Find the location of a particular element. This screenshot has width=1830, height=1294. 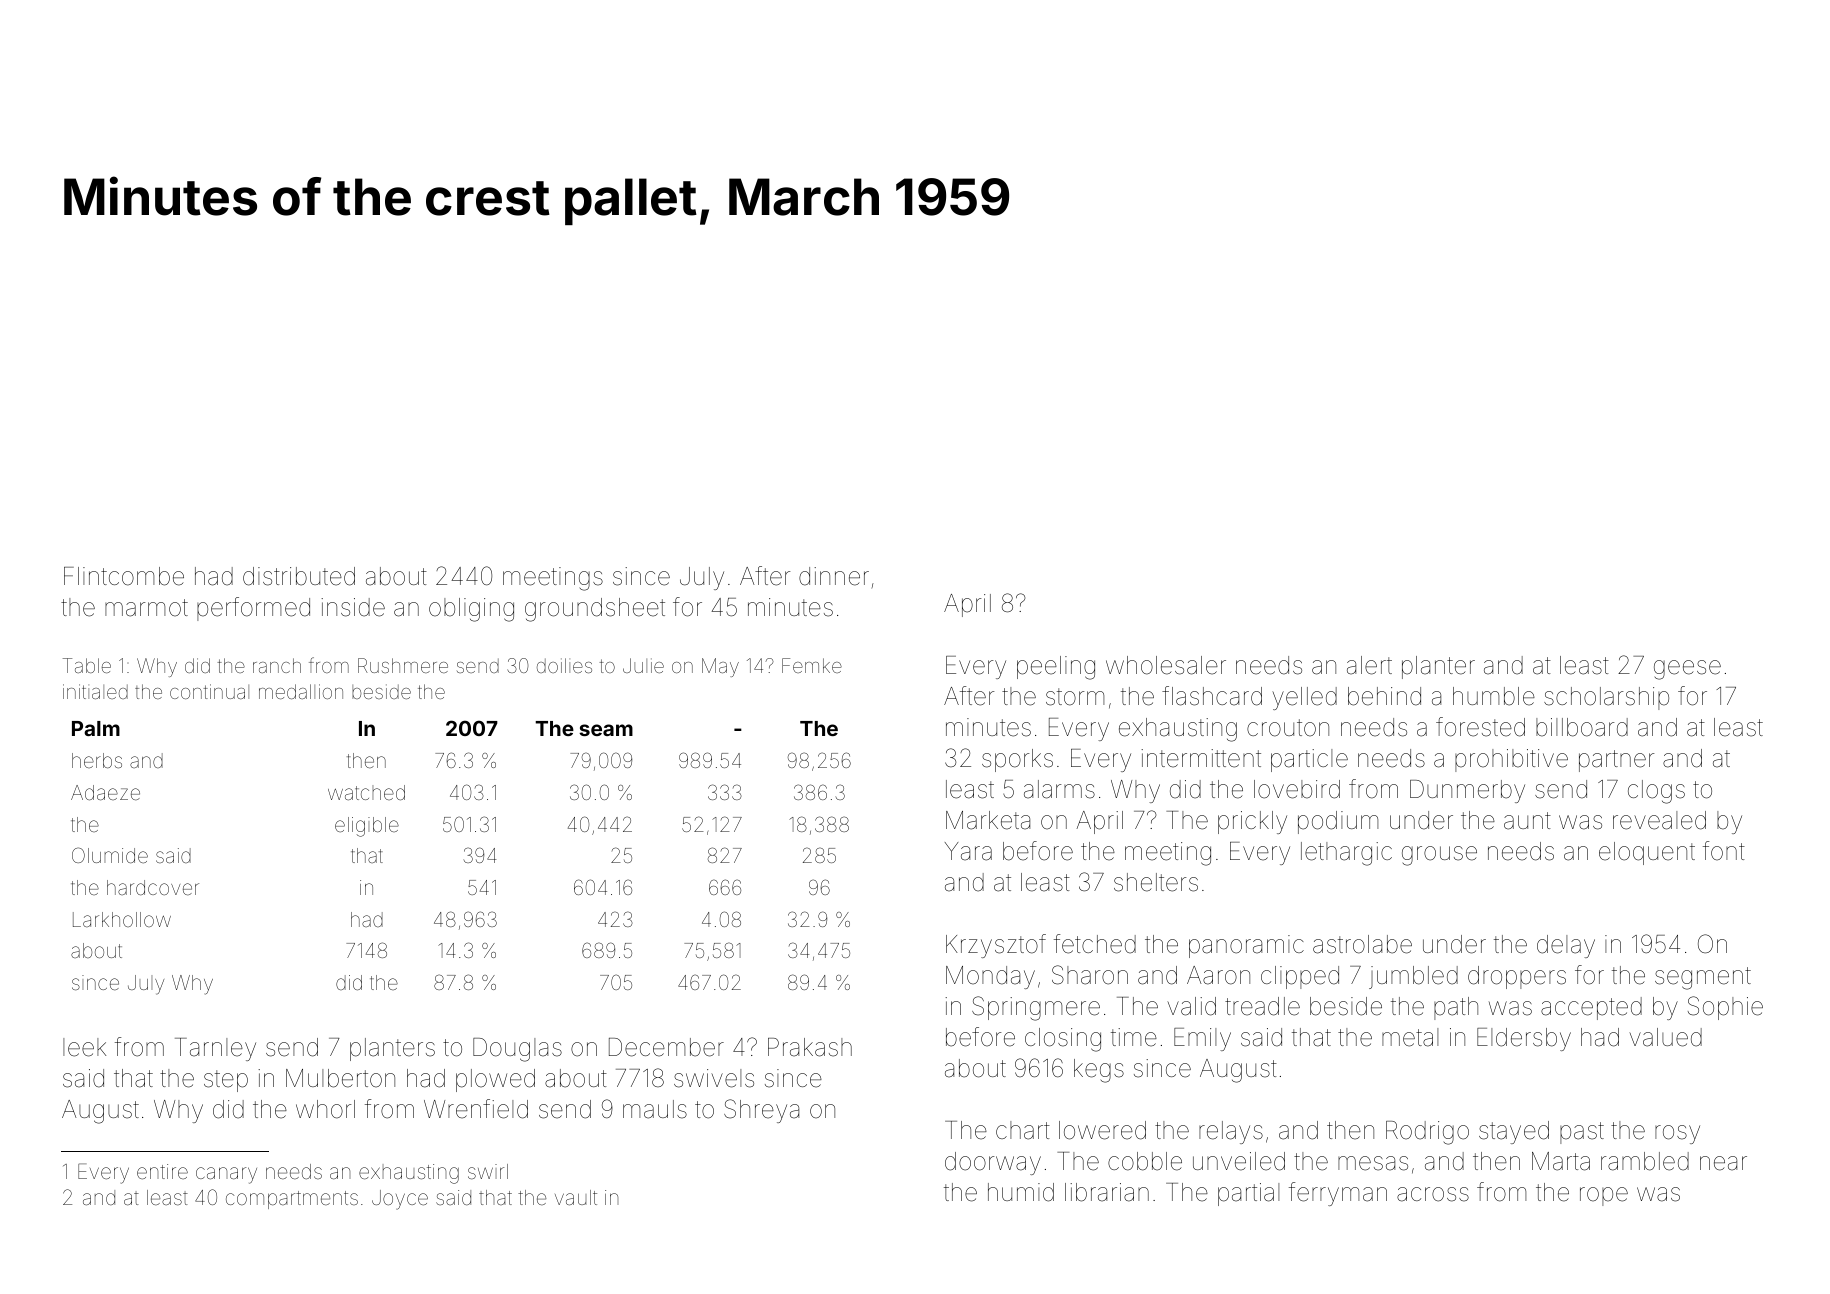

compartments is located at coordinates (292, 1200).
